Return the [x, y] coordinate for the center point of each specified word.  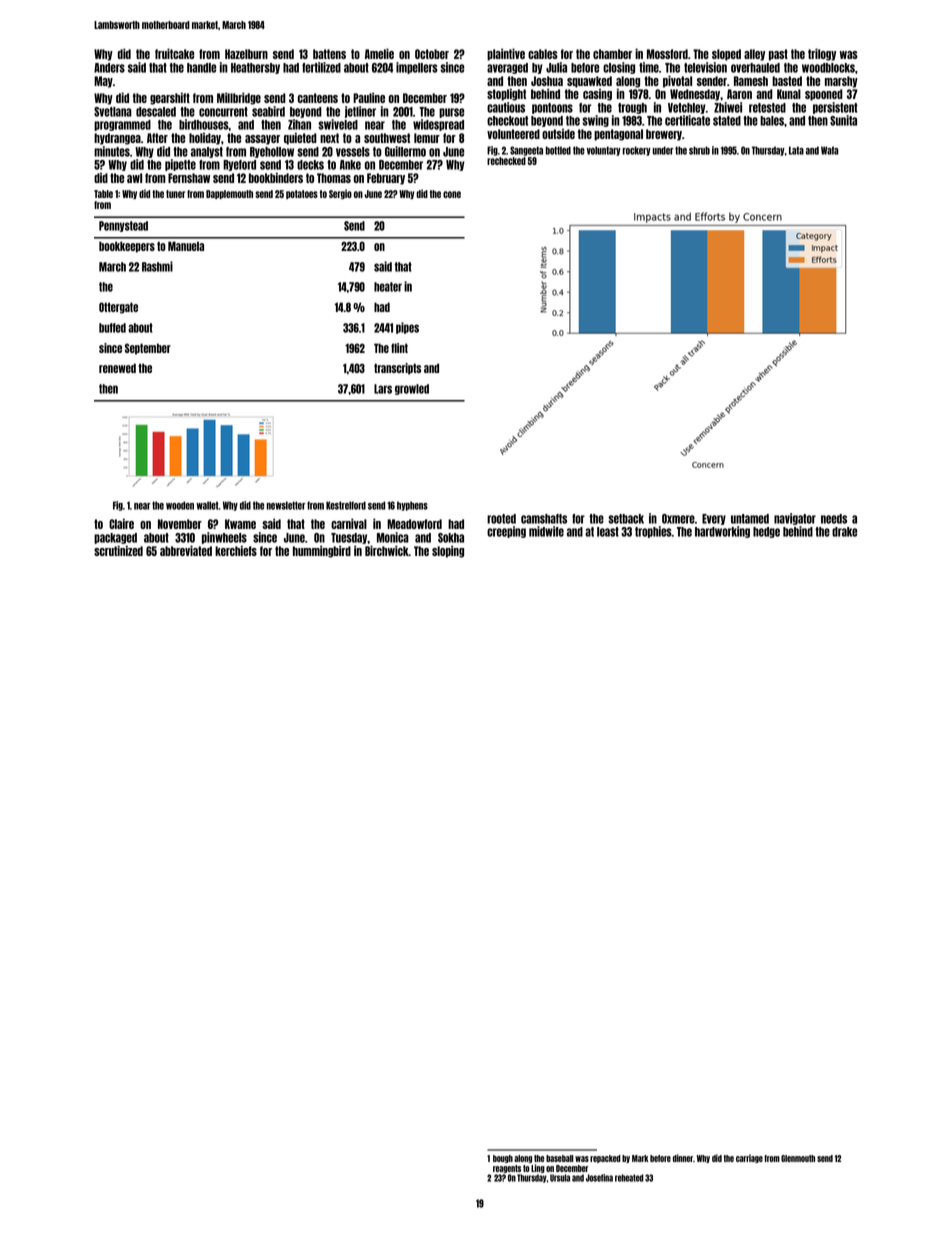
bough [503, 1159]
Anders [109, 68]
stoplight [506, 94]
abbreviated [186, 550]
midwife [546, 531]
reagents [507, 1169]
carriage [749, 1158]
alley [754, 55]
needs [834, 519]
